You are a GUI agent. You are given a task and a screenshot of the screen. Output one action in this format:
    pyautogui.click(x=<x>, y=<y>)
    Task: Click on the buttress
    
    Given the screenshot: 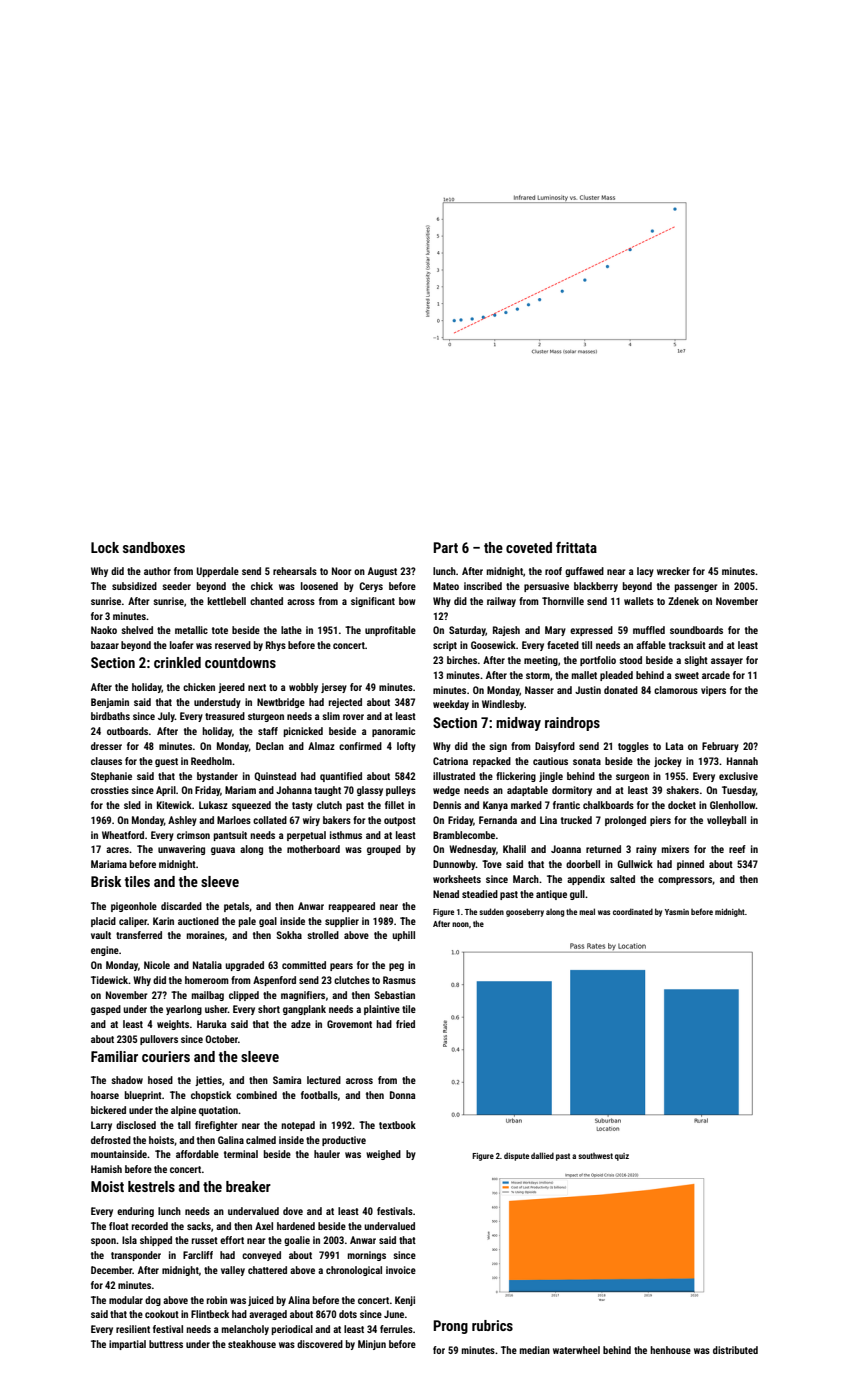 What is the action you would take?
    pyautogui.click(x=166, y=1344)
